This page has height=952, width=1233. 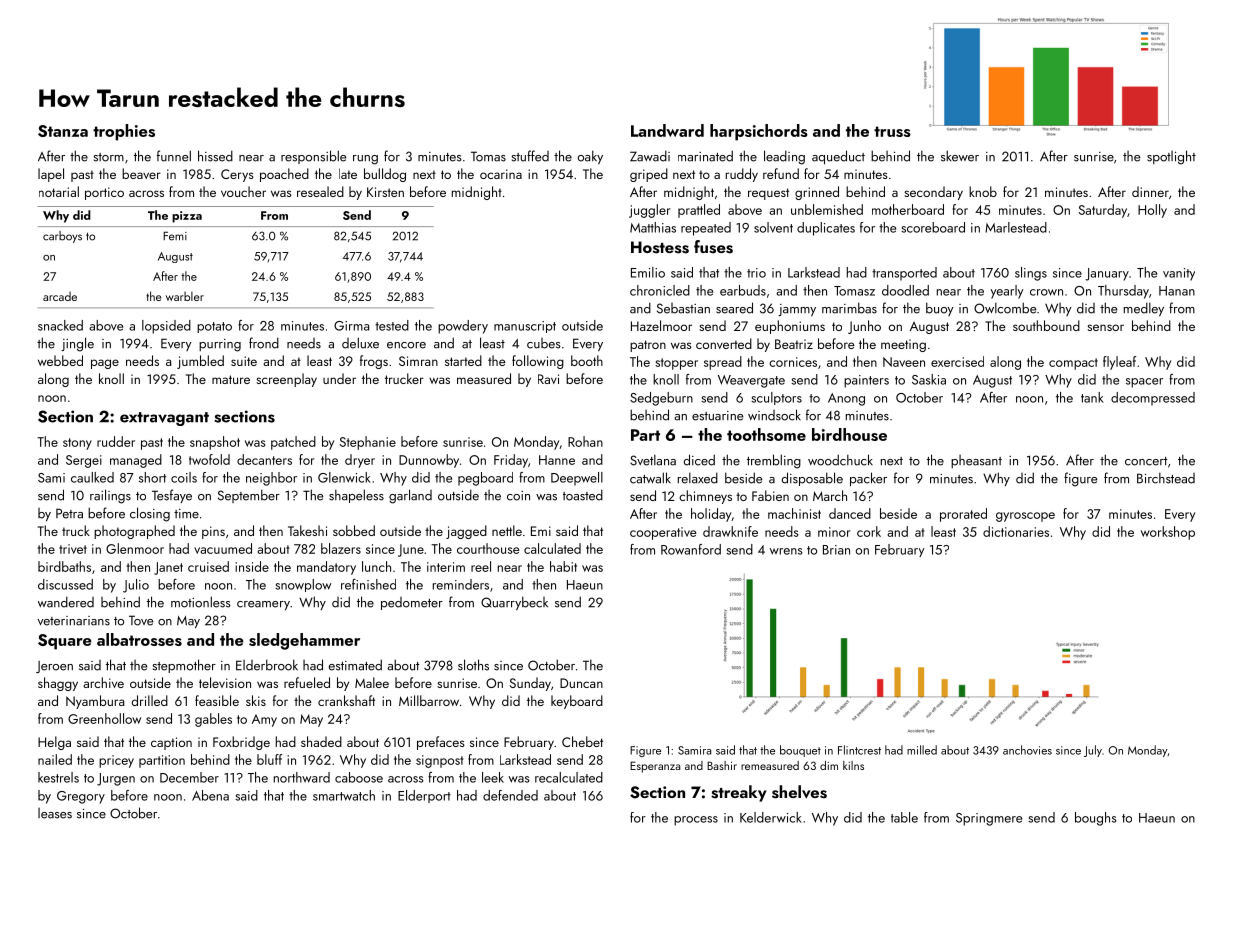 What do you see at coordinates (510, 795) in the page?
I see `defended` at bounding box center [510, 795].
